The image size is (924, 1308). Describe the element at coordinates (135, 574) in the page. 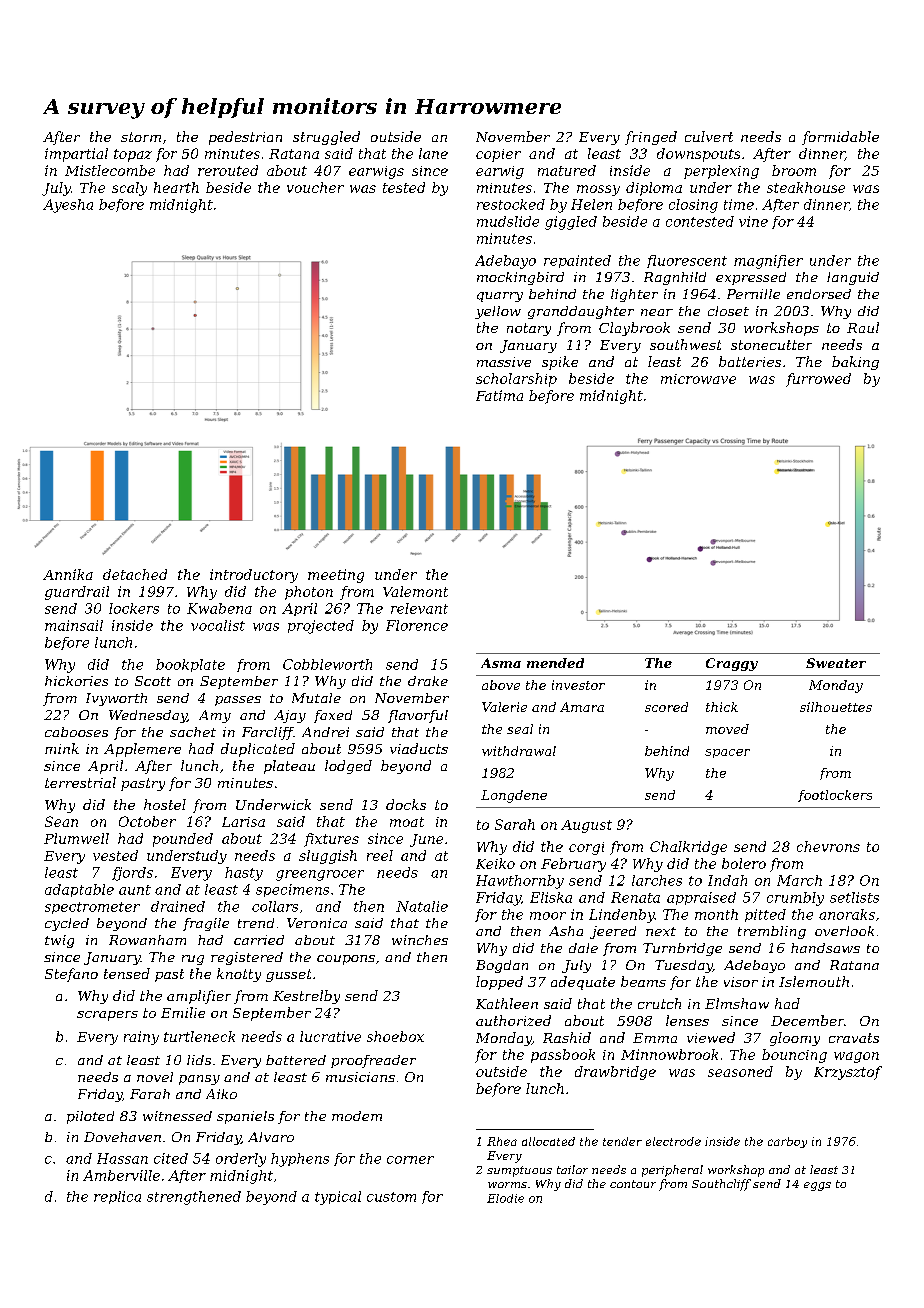

I see `detached` at that location.
